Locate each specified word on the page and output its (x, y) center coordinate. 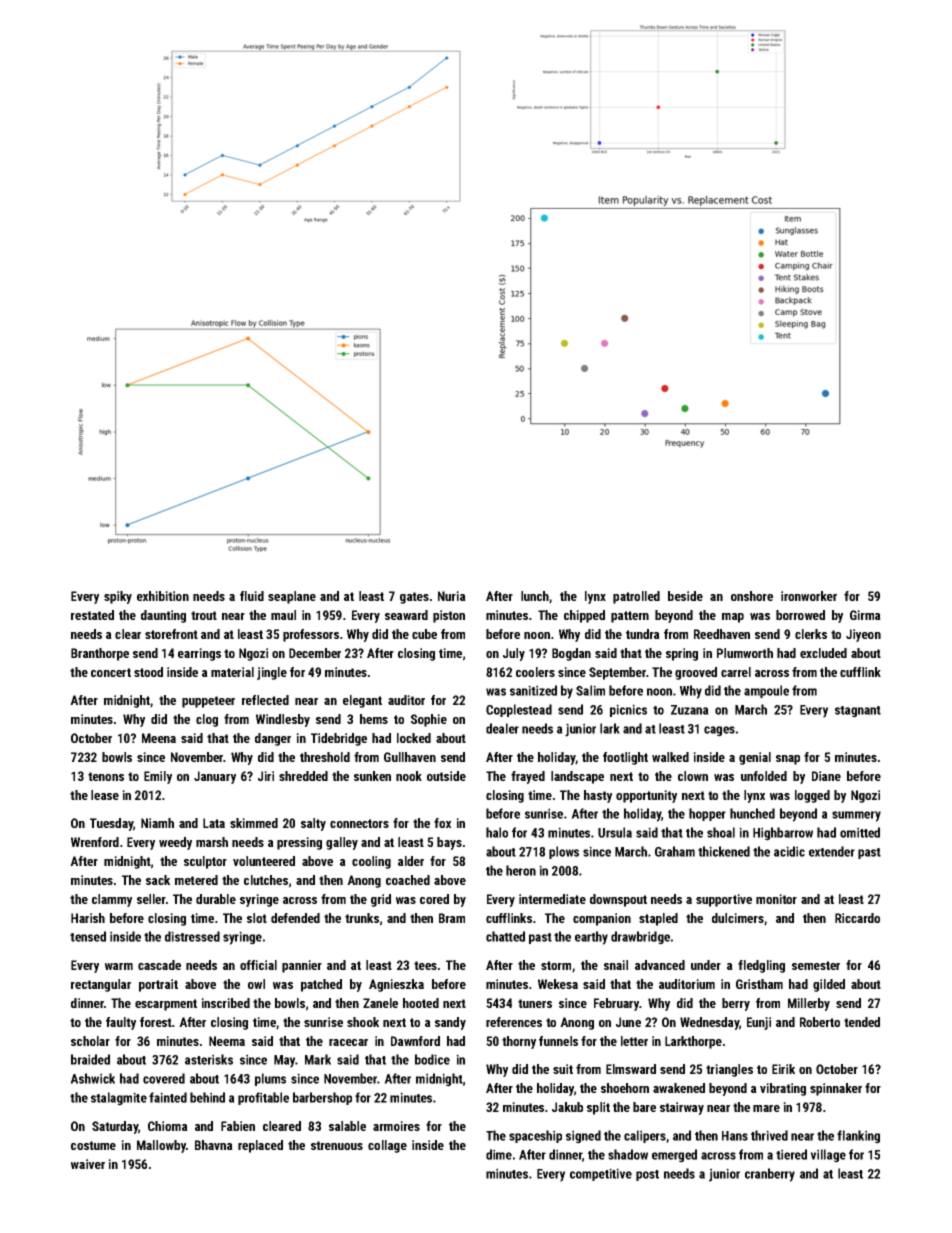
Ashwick (92, 1078)
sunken (372, 776)
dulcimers (738, 918)
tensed (88, 936)
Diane (826, 776)
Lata (214, 823)
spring (682, 654)
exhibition (163, 596)
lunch (535, 596)
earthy (591, 938)
